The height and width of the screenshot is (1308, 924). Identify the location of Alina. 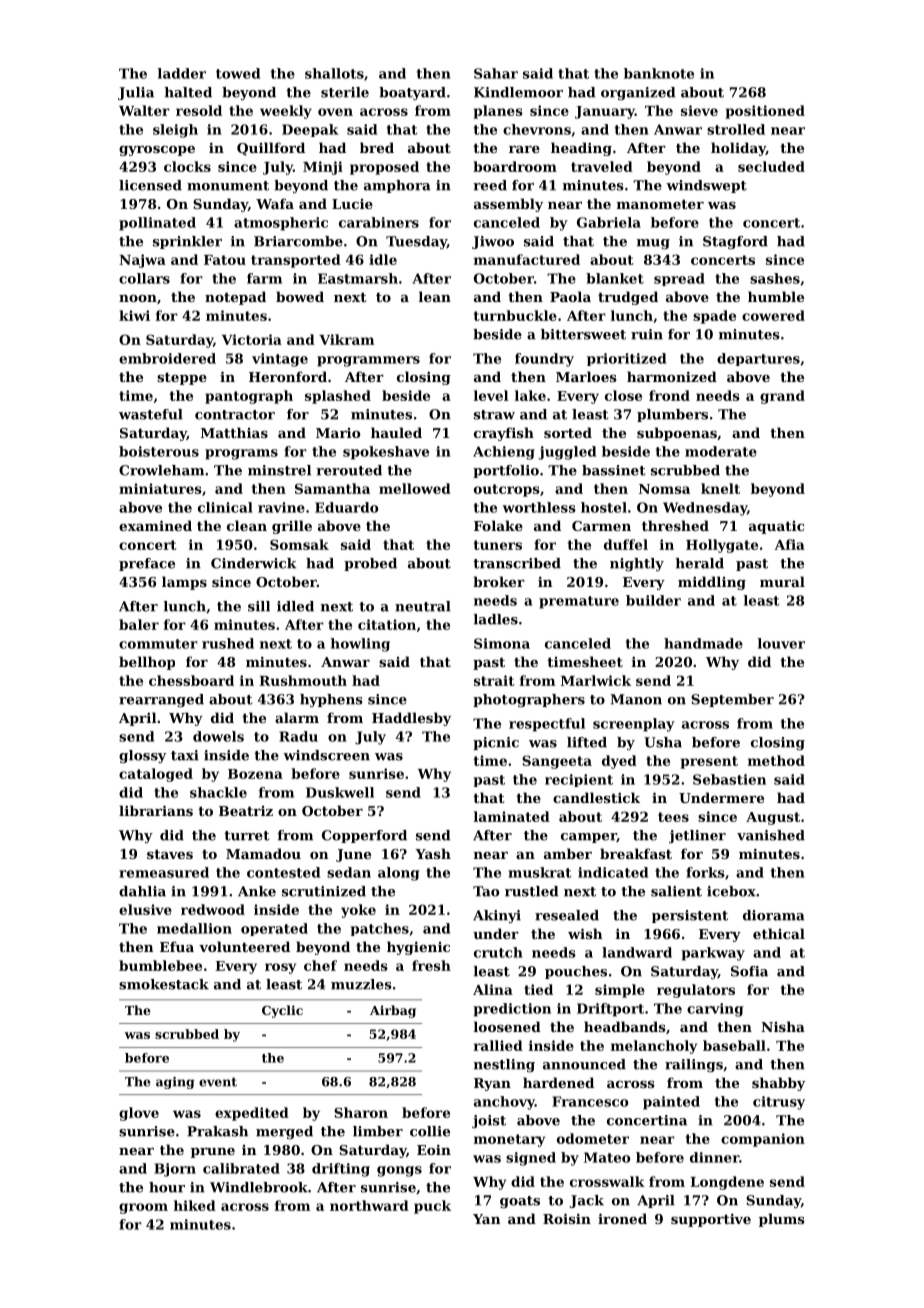
(493, 989).
